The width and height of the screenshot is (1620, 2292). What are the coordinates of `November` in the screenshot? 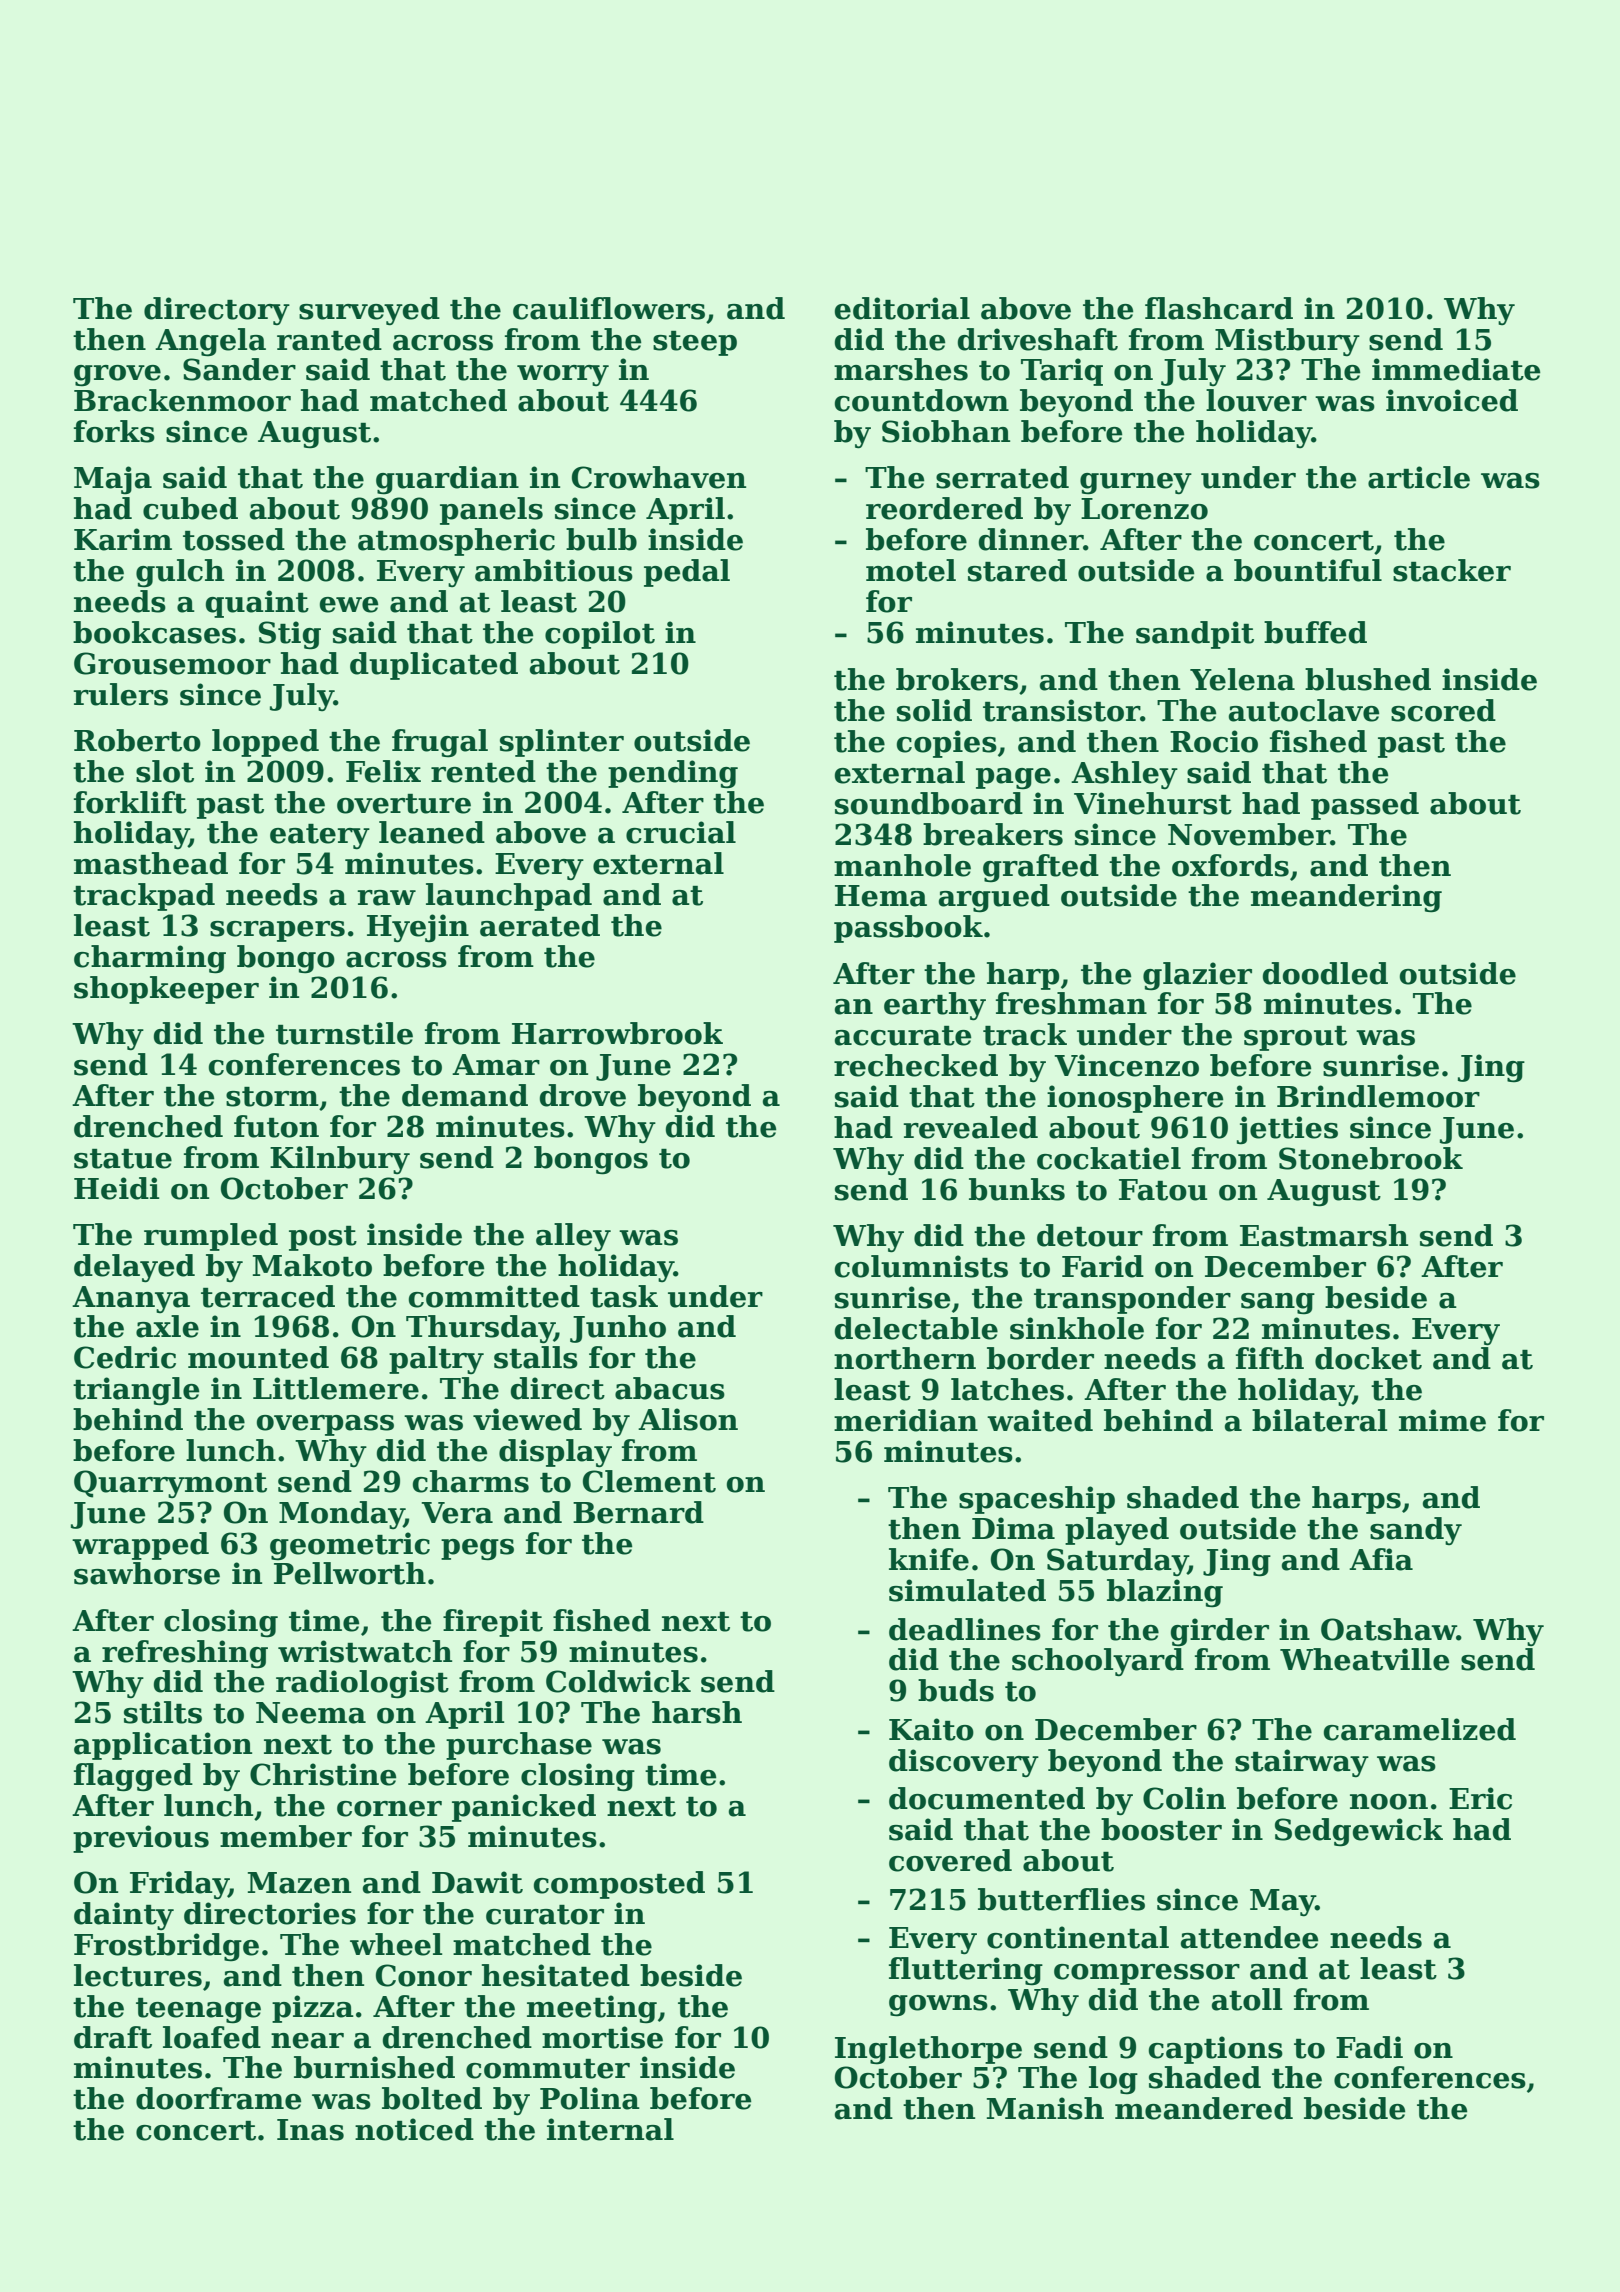 It's located at (1249, 834).
